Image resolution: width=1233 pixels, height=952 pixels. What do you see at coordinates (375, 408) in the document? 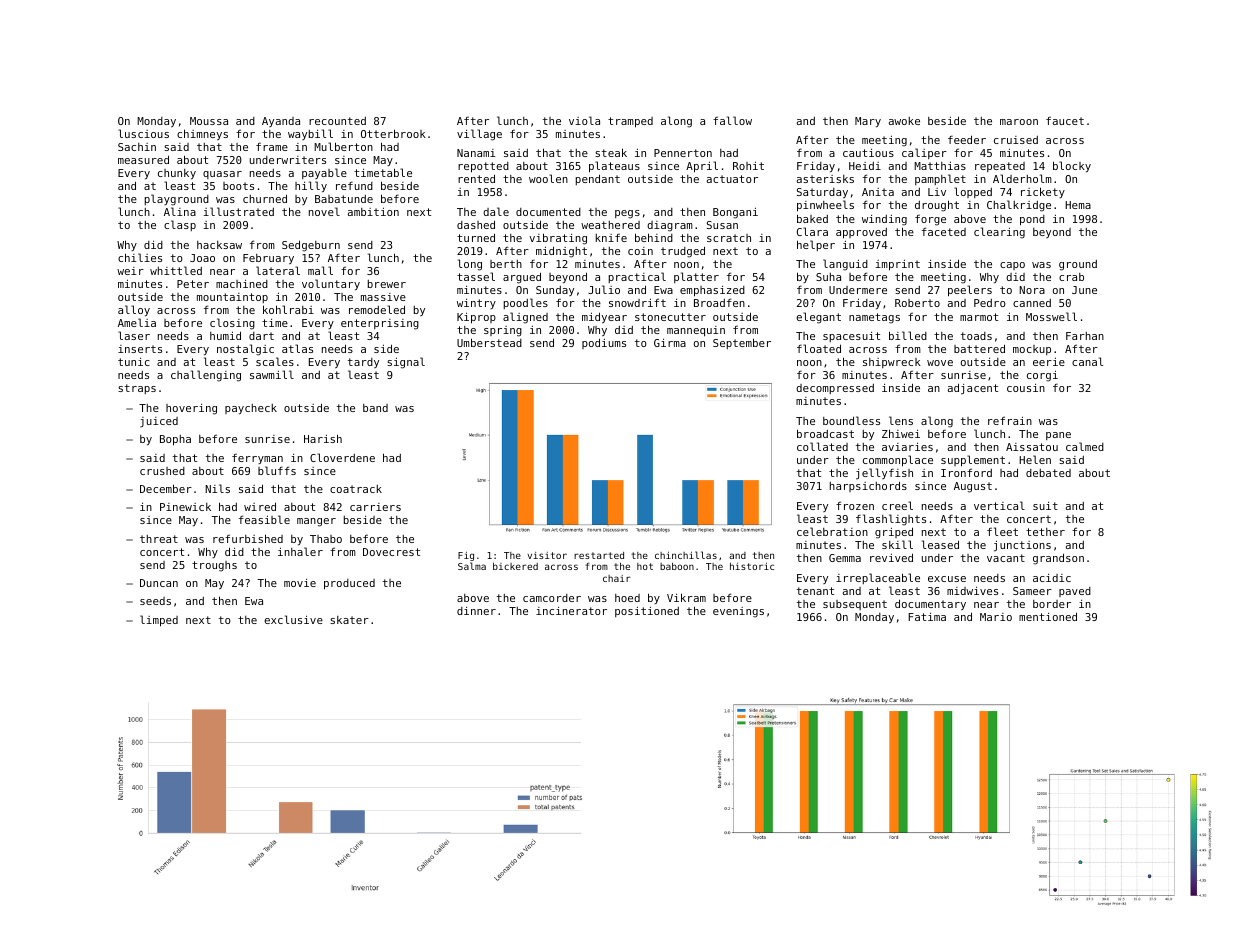
I see `band` at bounding box center [375, 408].
